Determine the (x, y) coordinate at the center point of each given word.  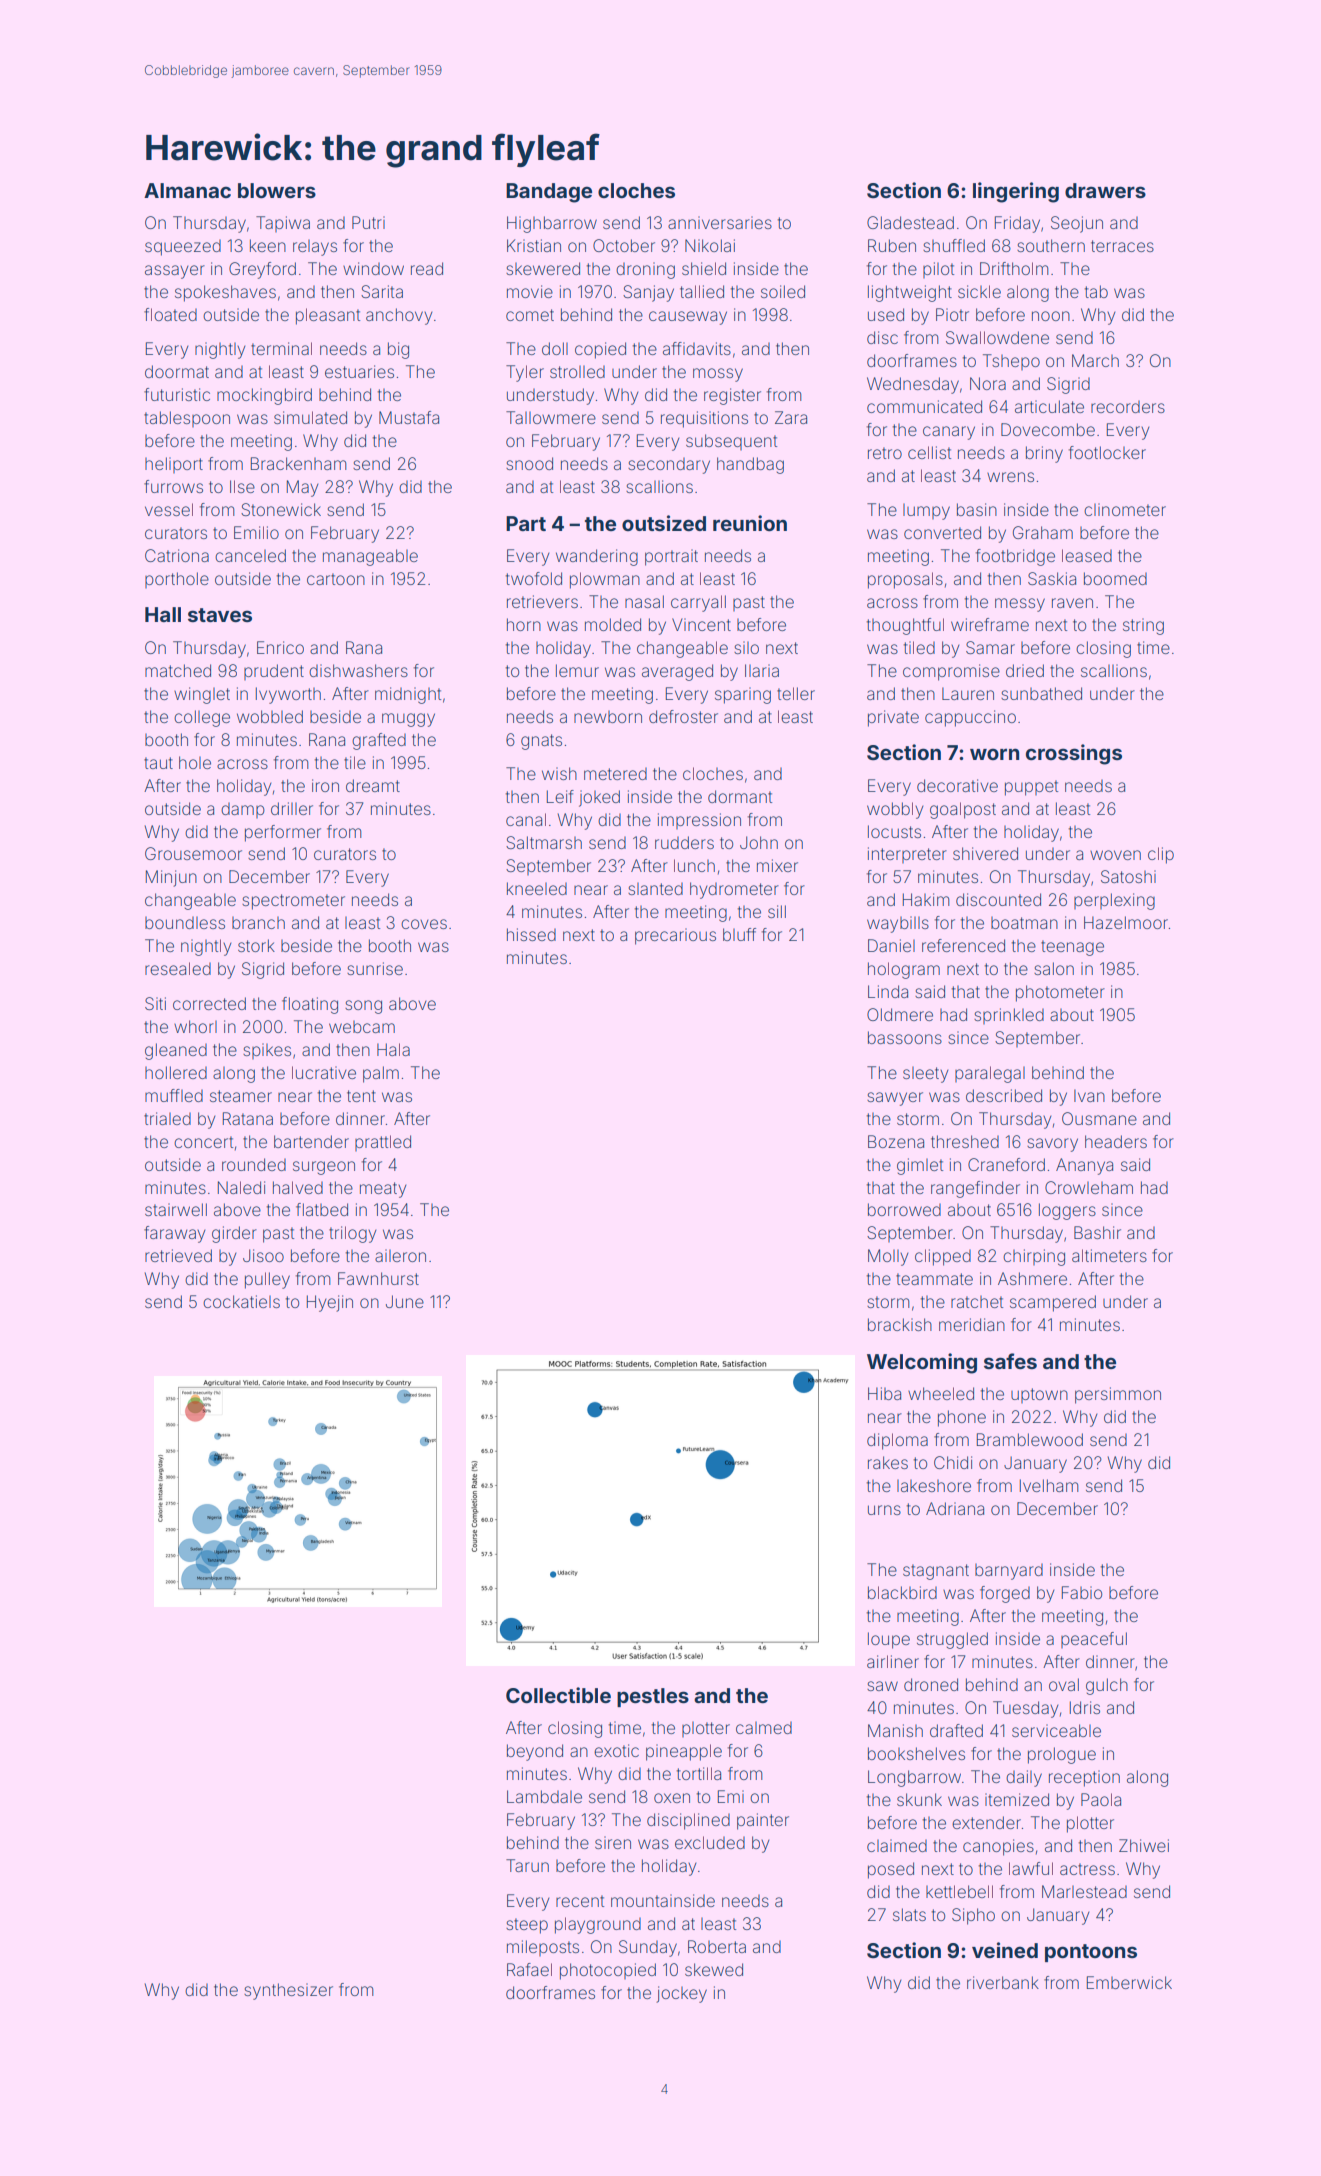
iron (325, 785)
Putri (368, 222)
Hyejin (330, 1303)
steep (527, 1926)
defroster (683, 716)
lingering (1016, 192)
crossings (1074, 754)
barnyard (1009, 1571)
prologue (1062, 1755)
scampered (1053, 1303)
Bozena (896, 1141)
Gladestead (910, 222)
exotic (616, 1750)
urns (884, 1510)
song (363, 1007)
